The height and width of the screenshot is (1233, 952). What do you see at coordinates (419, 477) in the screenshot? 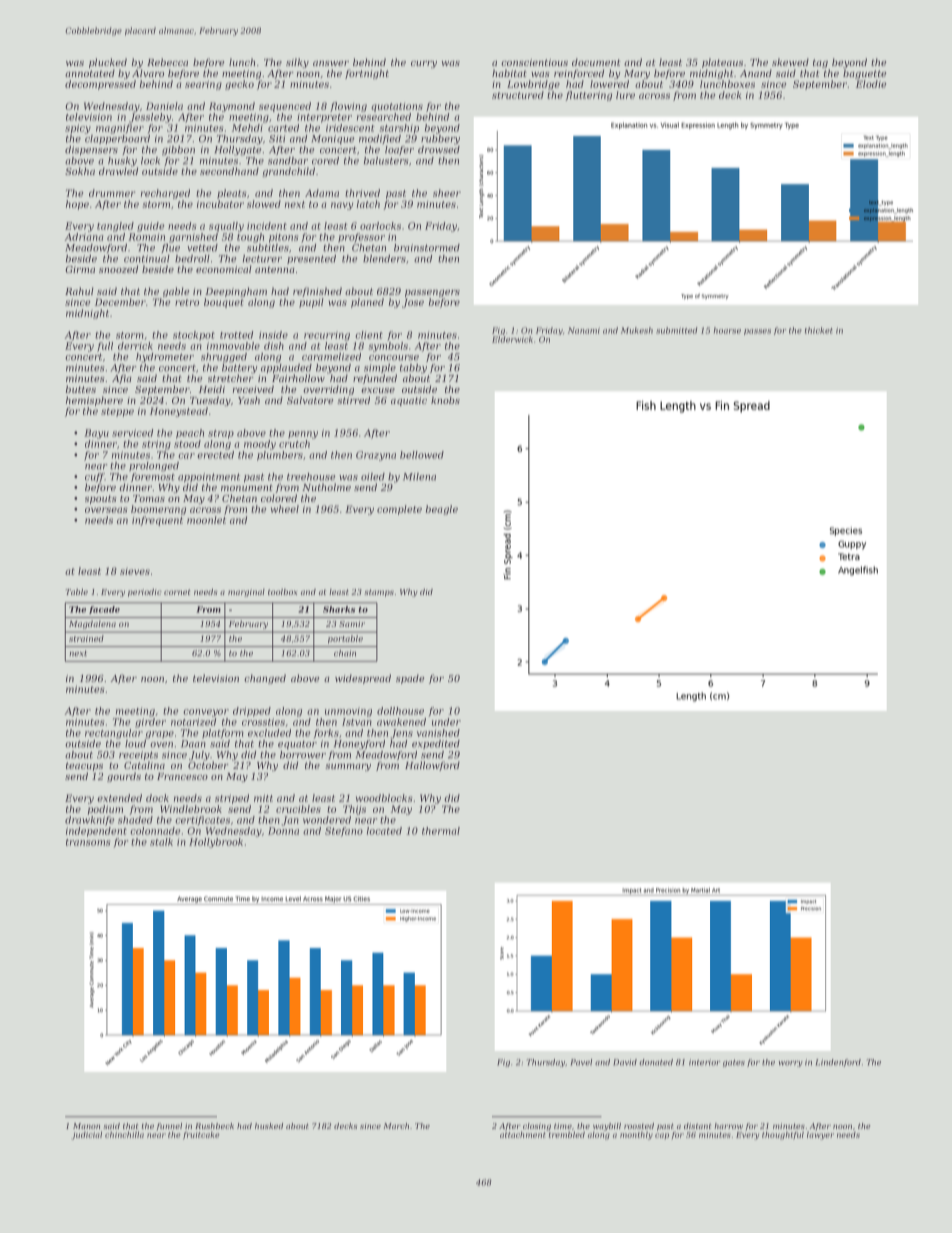
I see `Milena` at bounding box center [419, 477].
